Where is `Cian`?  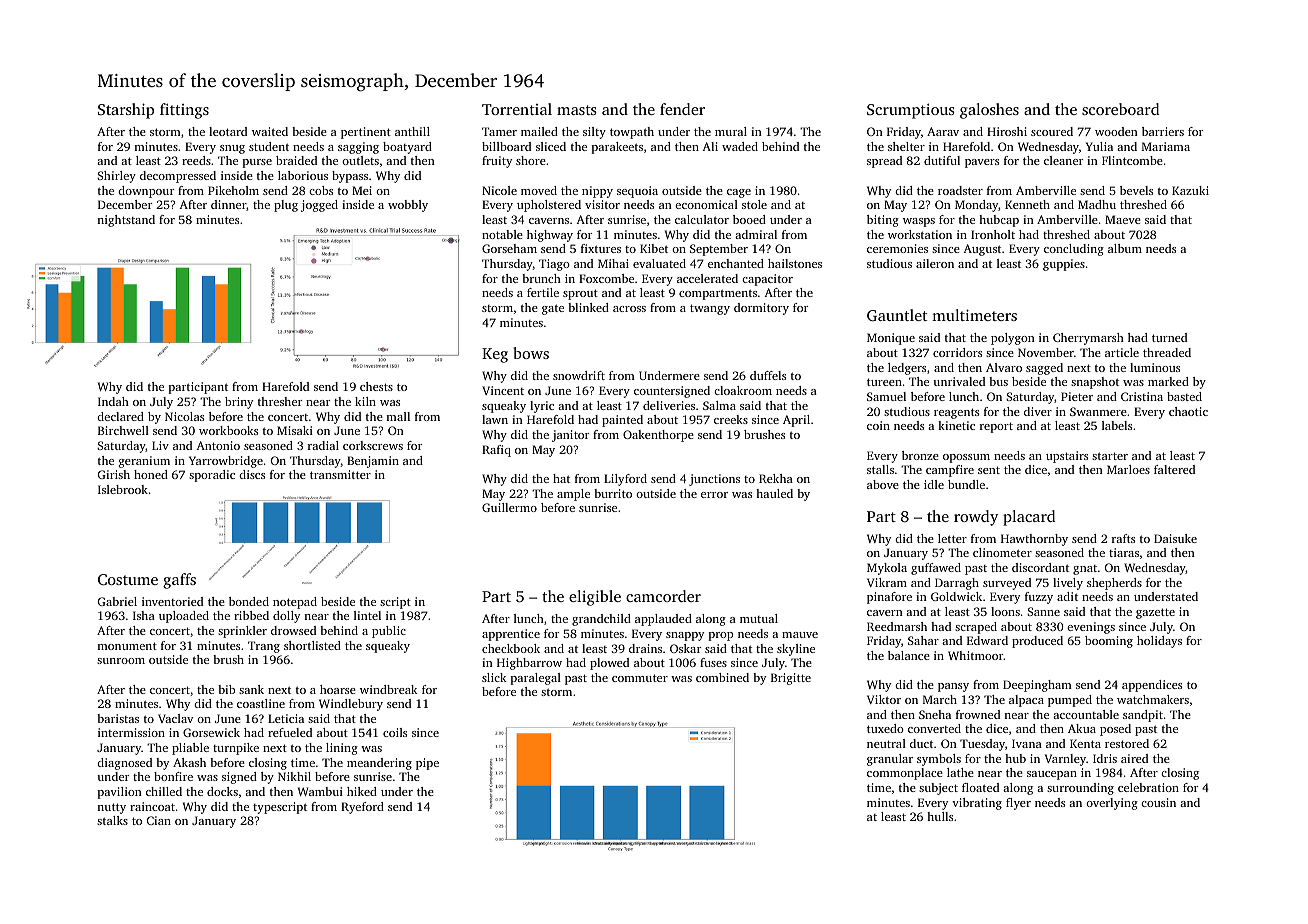
Cian is located at coordinates (159, 820).
